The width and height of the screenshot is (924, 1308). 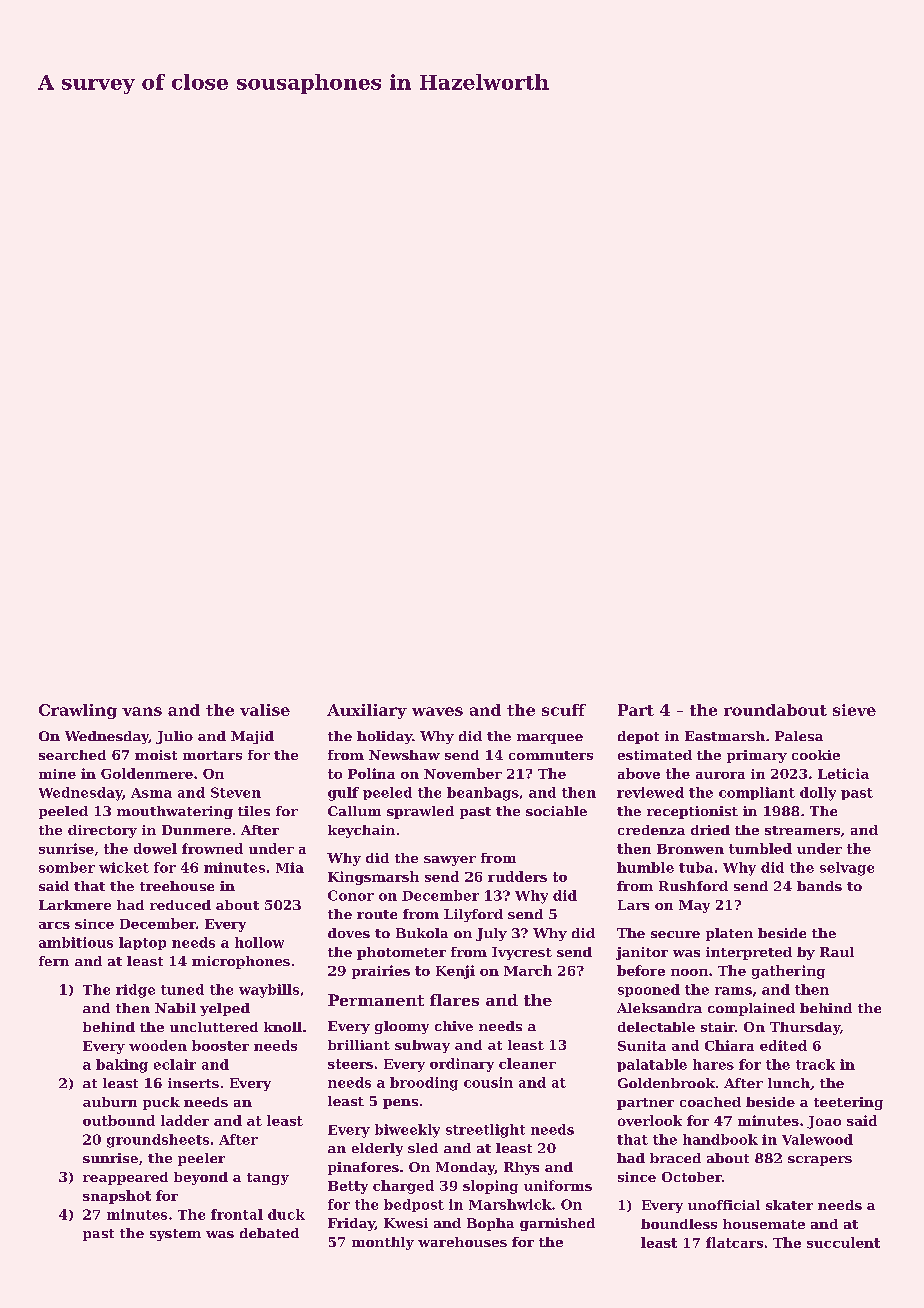 What do you see at coordinates (818, 794) in the screenshot?
I see `dolly` at bounding box center [818, 794].
